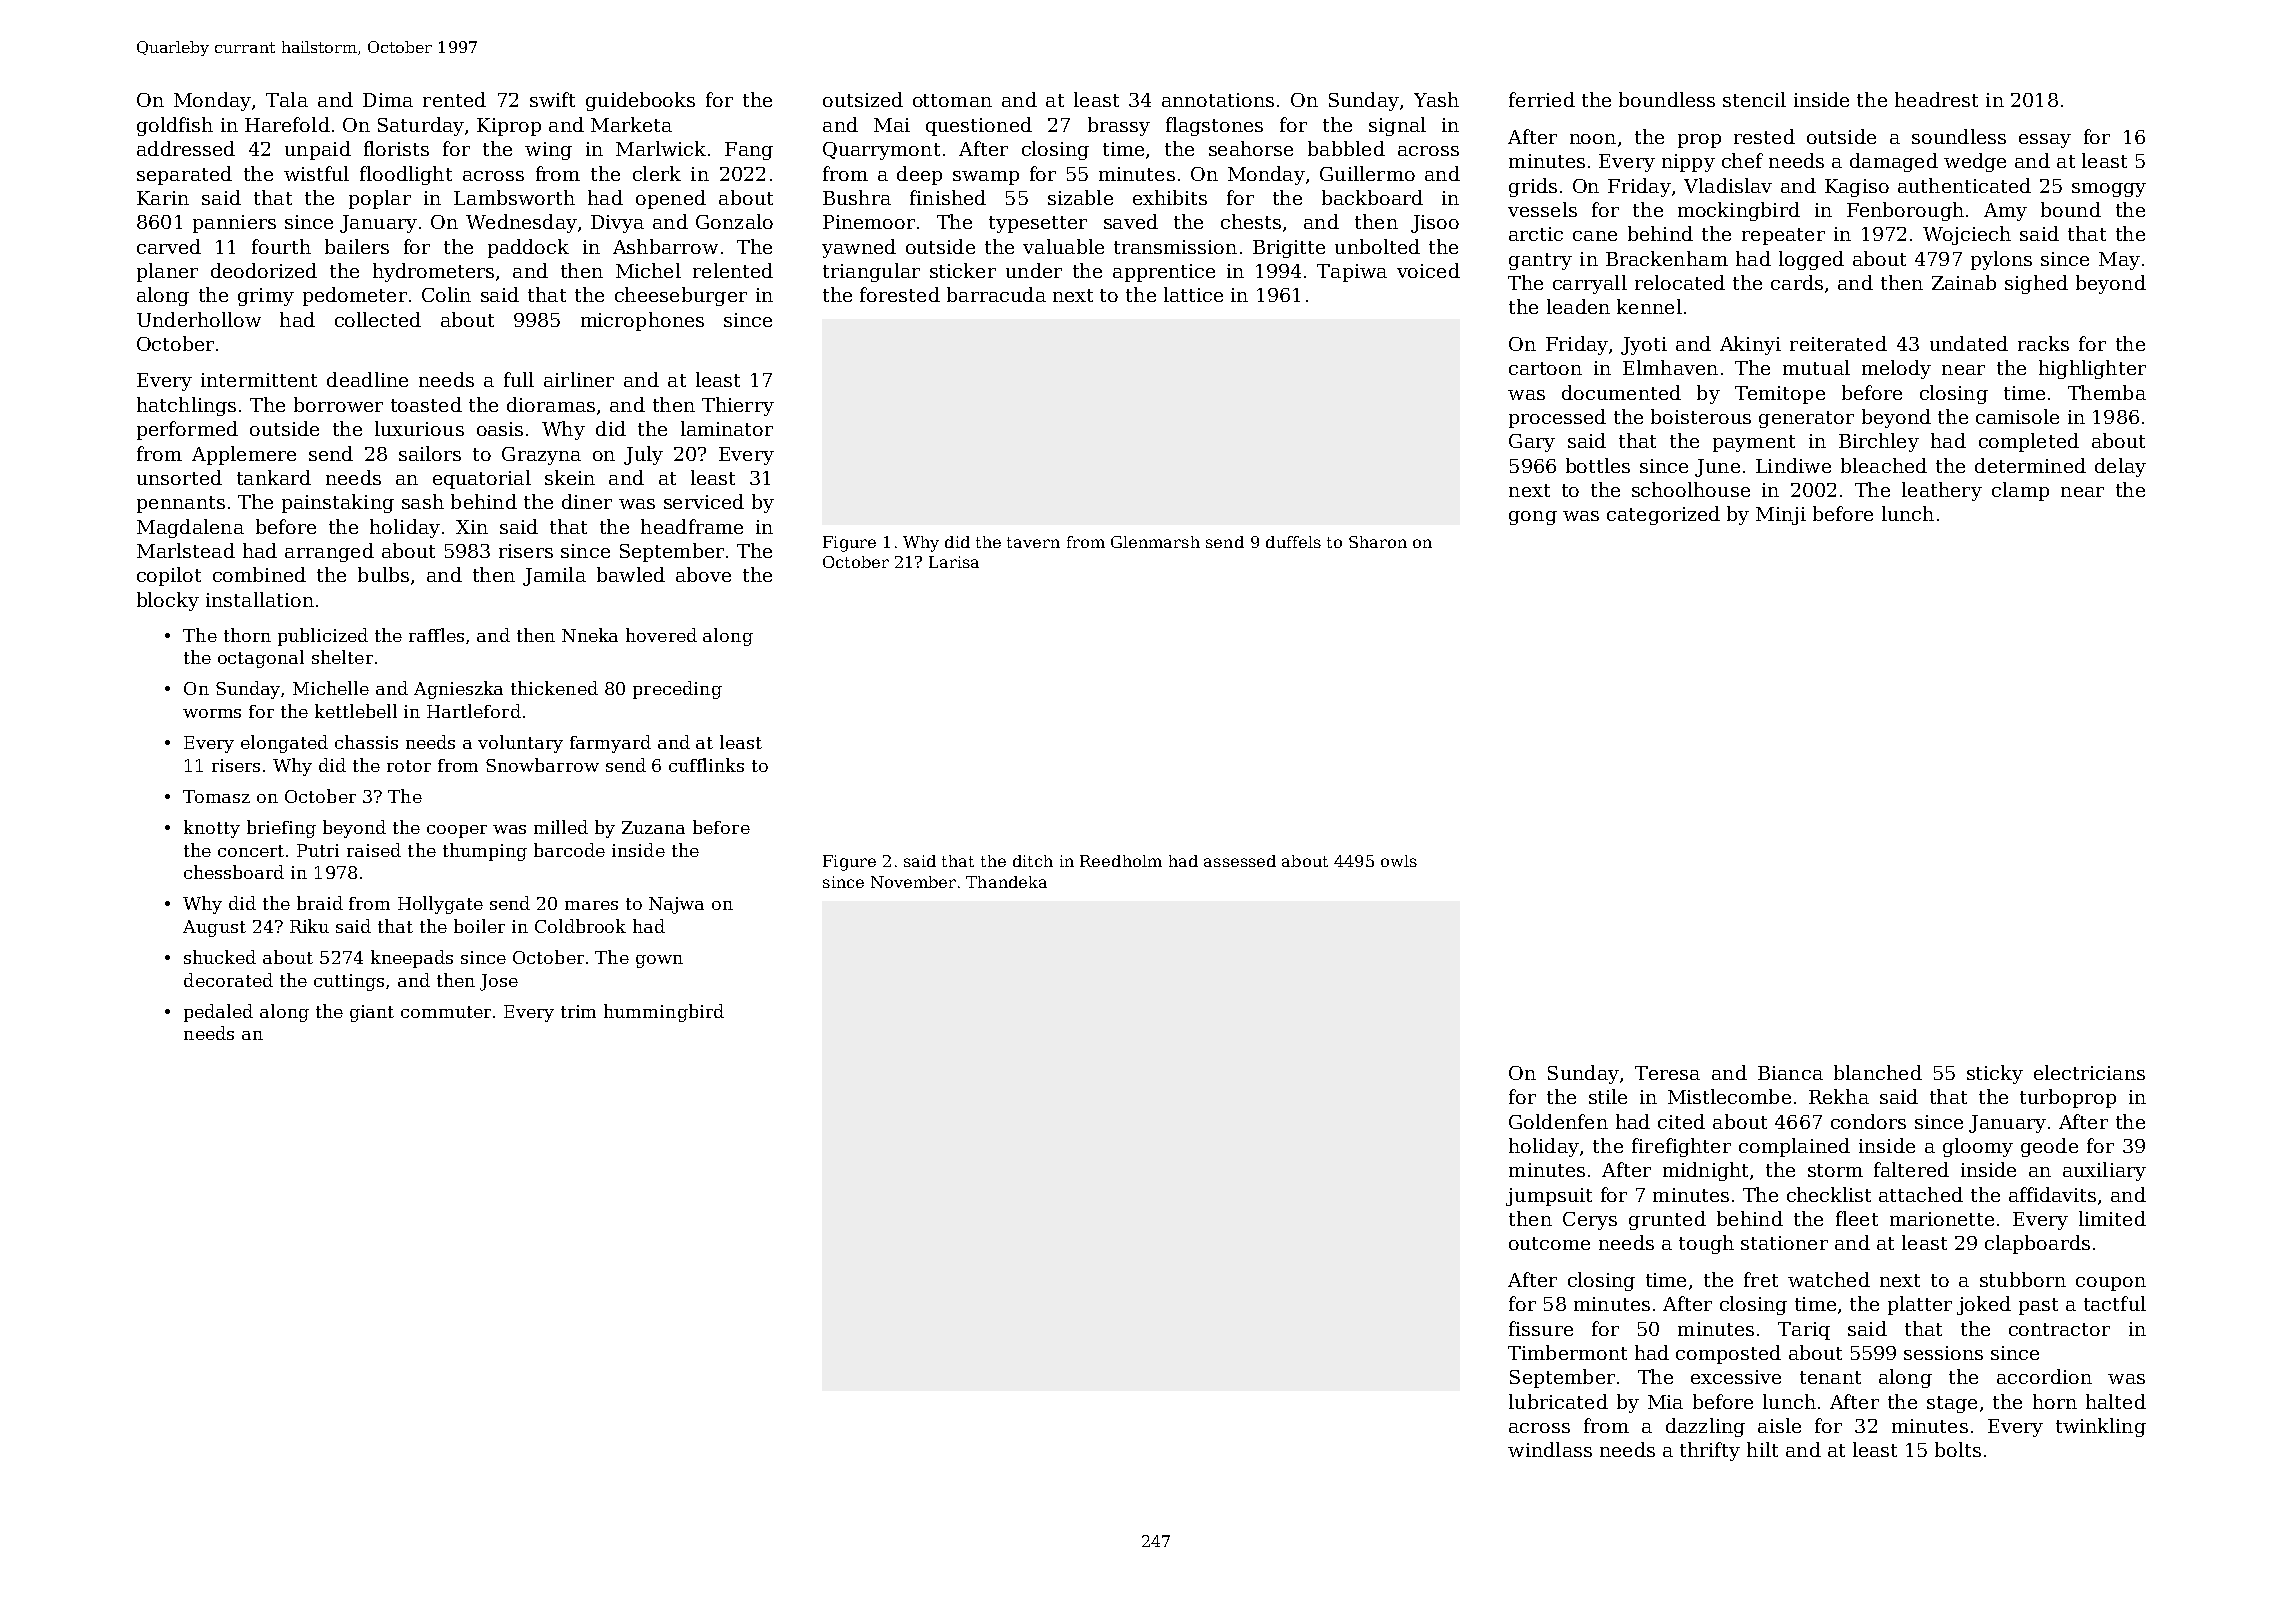  I want to click on trim, so click(578, 1011).
